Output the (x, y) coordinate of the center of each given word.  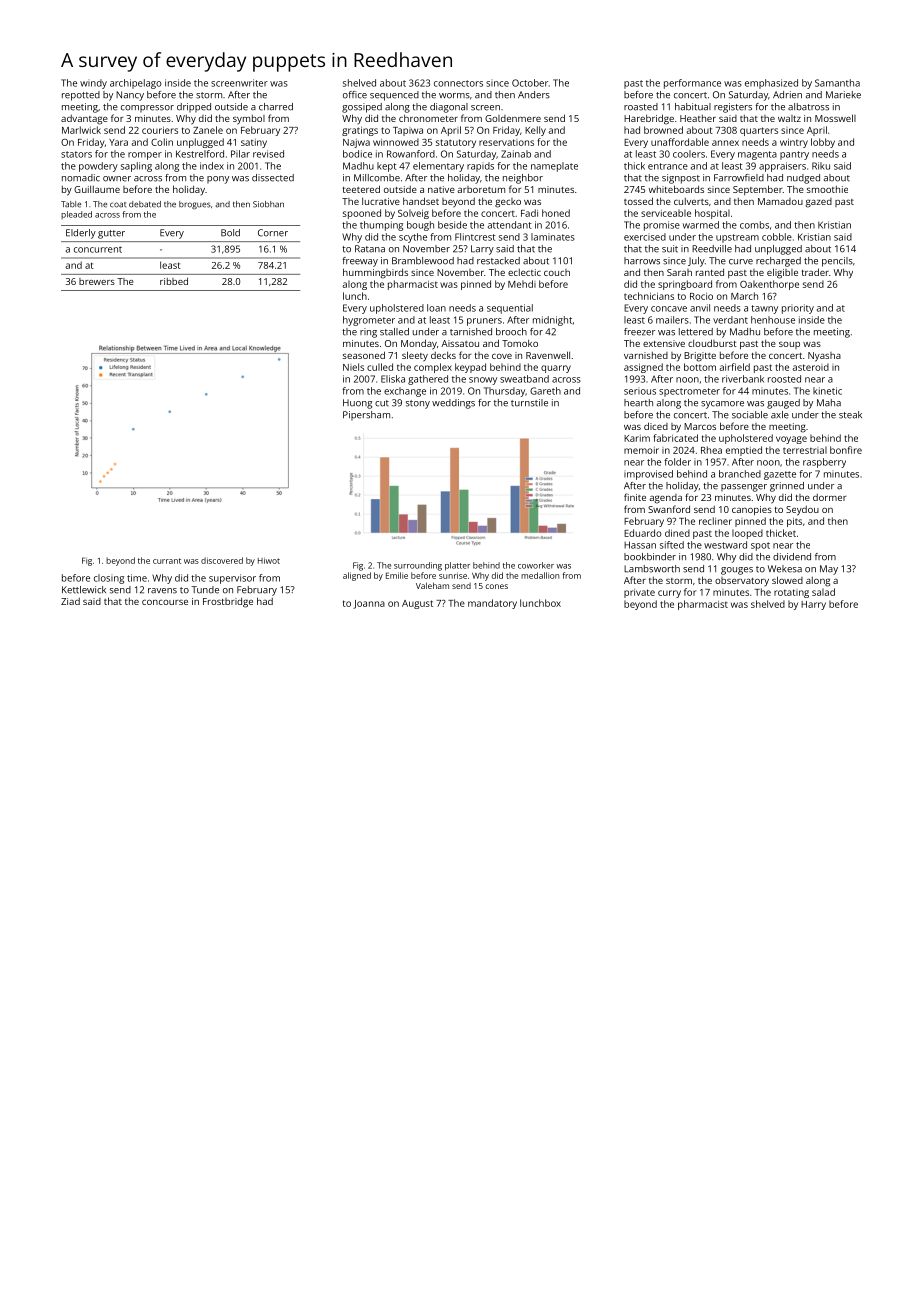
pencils (837, 262)
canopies (752, 511)
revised (268, 154)
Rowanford (411, 154)
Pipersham (366, 415)
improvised (648, 475)
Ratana (370, 249)
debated (145, 204)
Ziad (70, 601)
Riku (821, 166)
